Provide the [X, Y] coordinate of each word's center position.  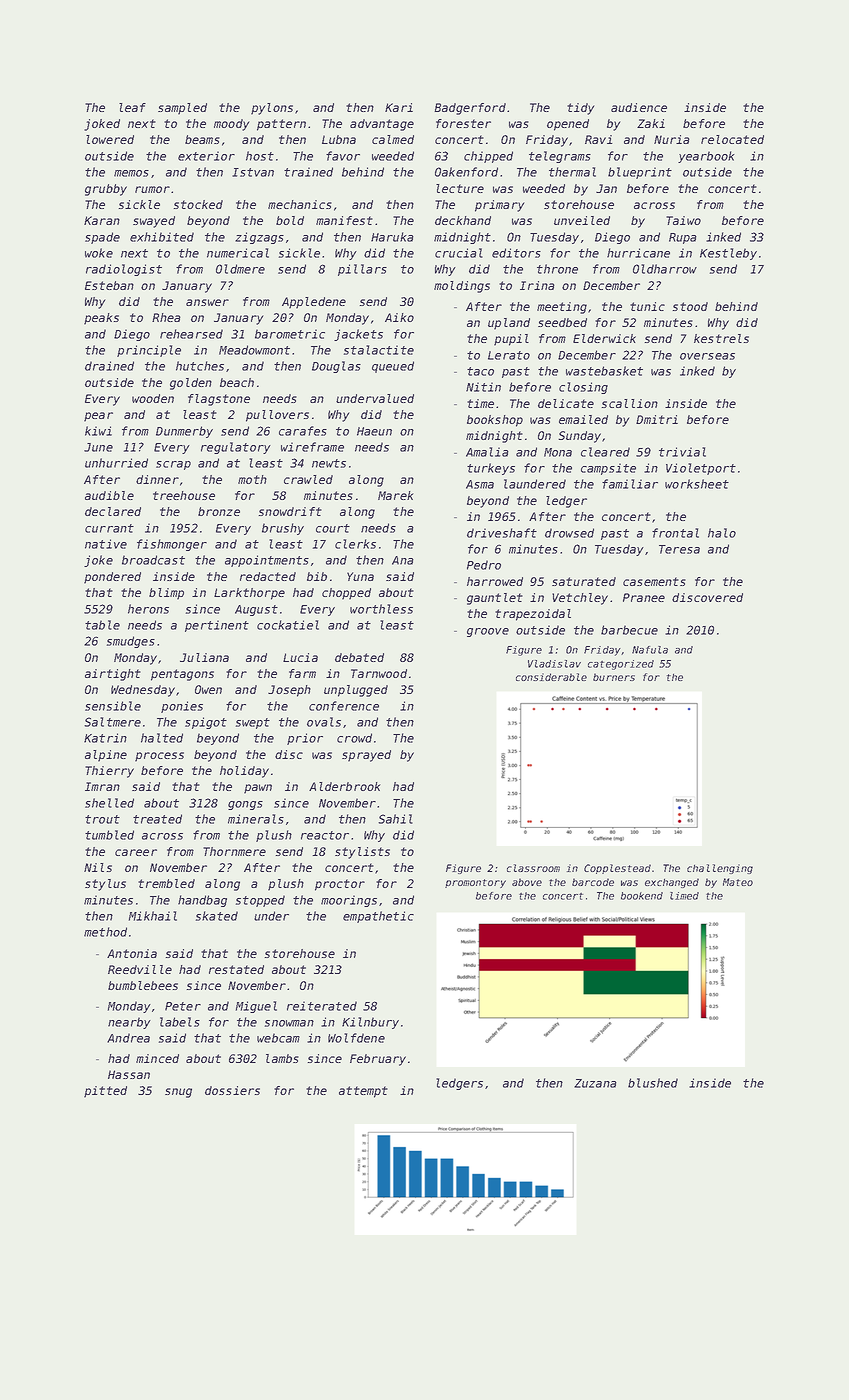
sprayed [366, 756]
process [159, 757]
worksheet [697, 484]
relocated [732, 139]
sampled [182, 109]
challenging [720, 869]
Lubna [339, 139]
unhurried [116, 463]
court [333, 528]
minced [157, 1058]
